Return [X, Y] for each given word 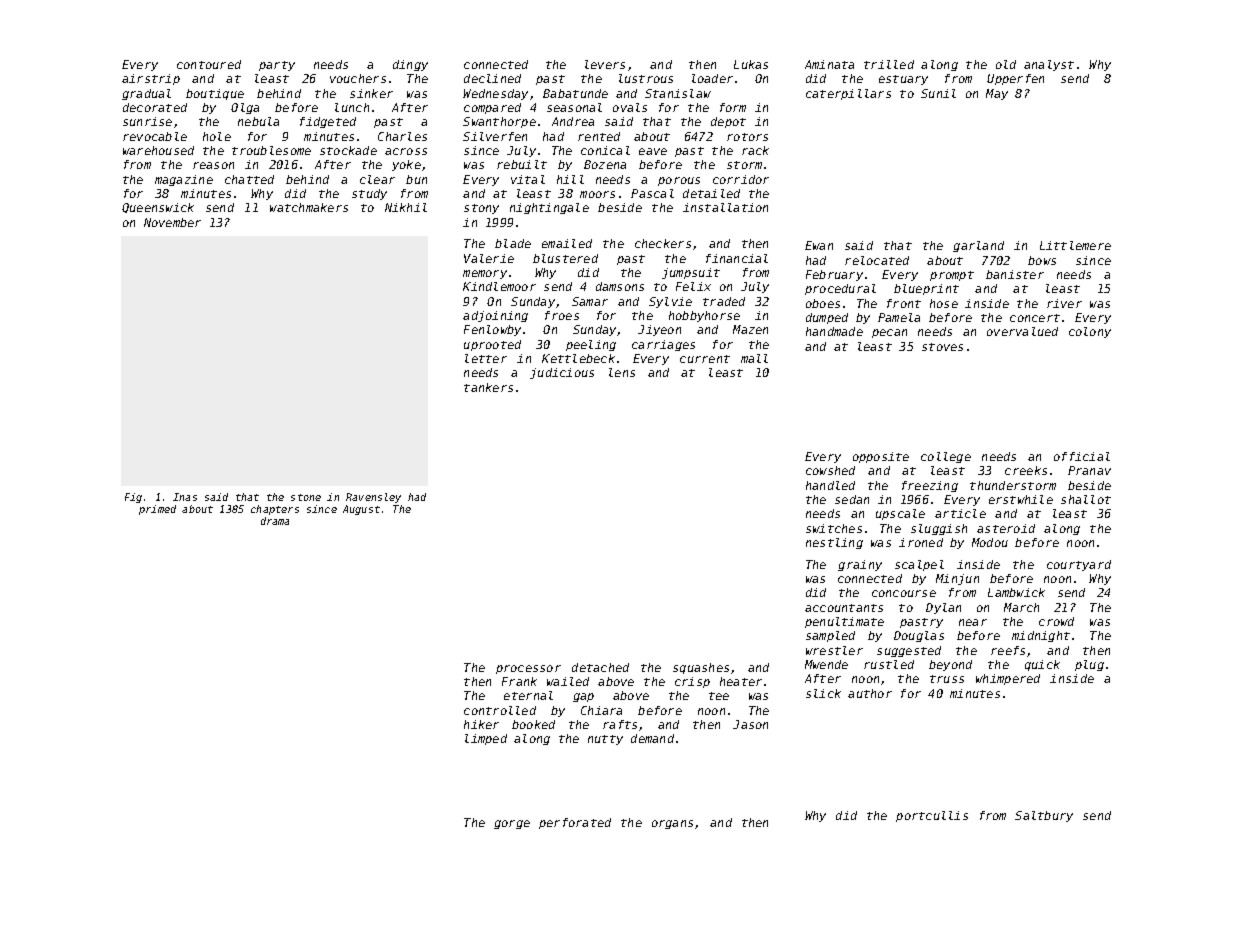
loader [712, 78]
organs [672, 824]
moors [597, 194]
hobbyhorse [704, 316]
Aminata [829, 64]
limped [486, 739]
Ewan [819, 245]
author [870, 693]
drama [275, 521]
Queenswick [158, 208]
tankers [488, 387]
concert [1035, 318]
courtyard [1079, 565]
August [361, 510]
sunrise [147, 121]
